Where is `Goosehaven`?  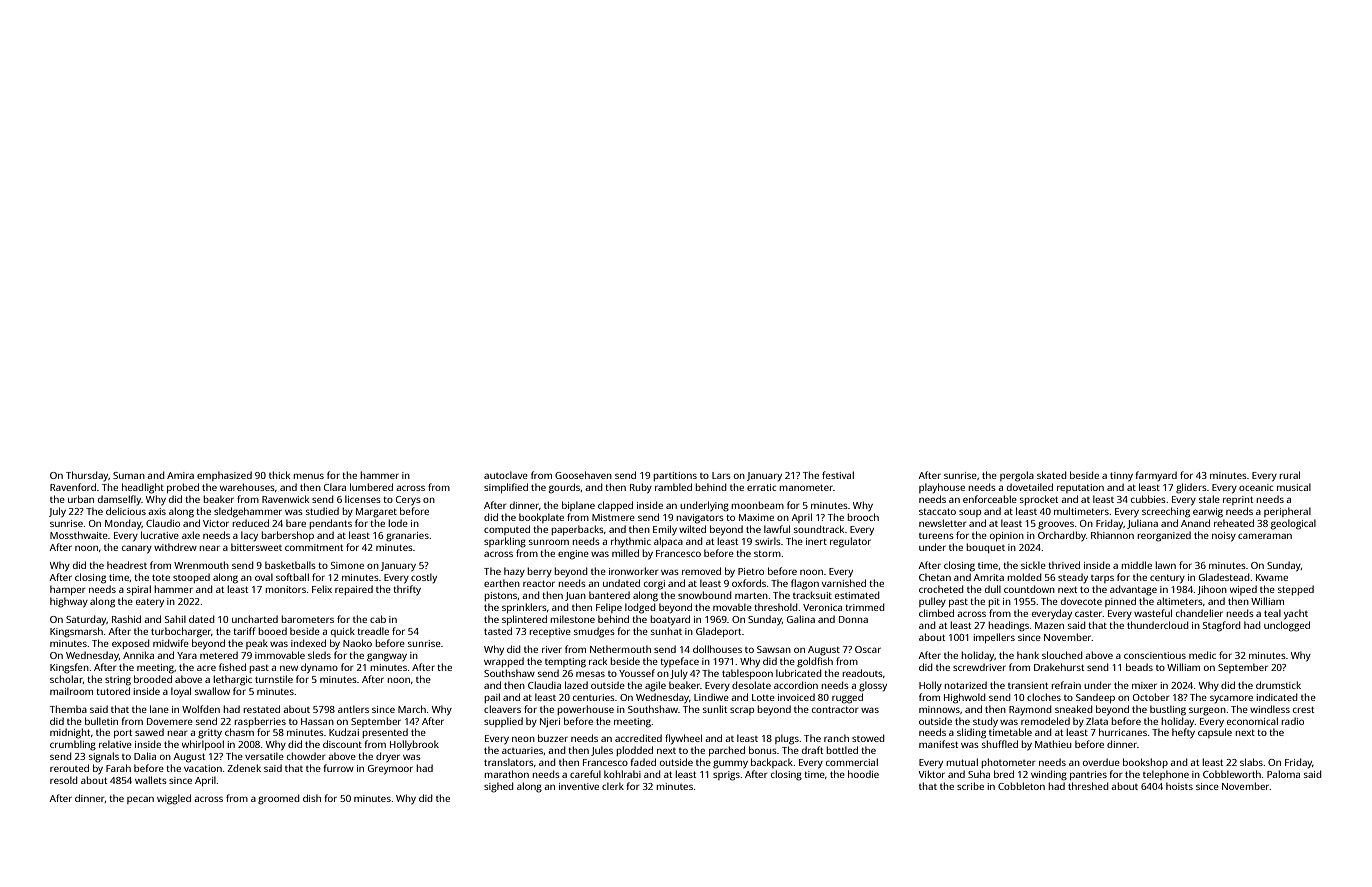 Goosehaven is located at coordinates (583, 475).
